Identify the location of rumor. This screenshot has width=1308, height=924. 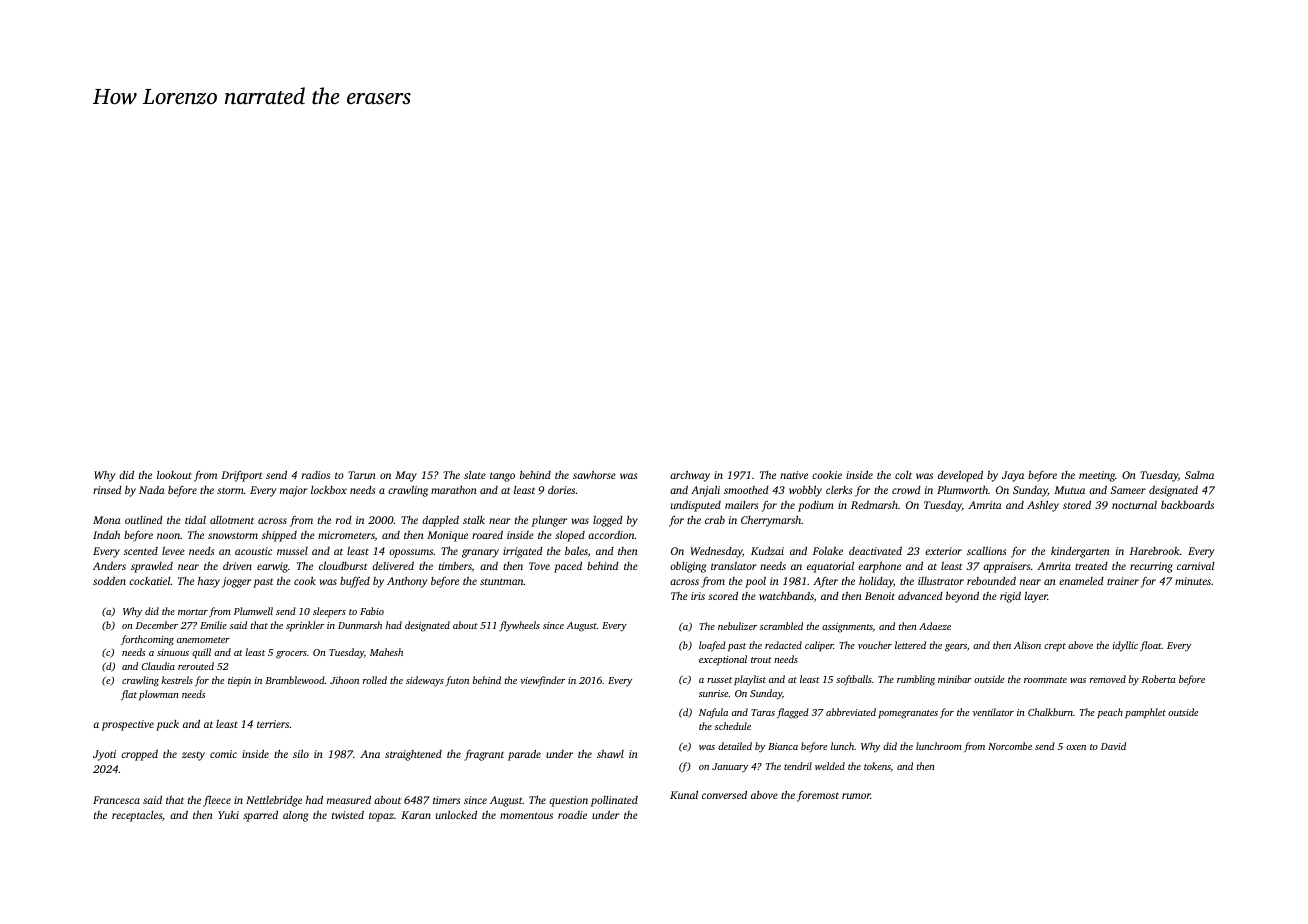
(856, 796).
